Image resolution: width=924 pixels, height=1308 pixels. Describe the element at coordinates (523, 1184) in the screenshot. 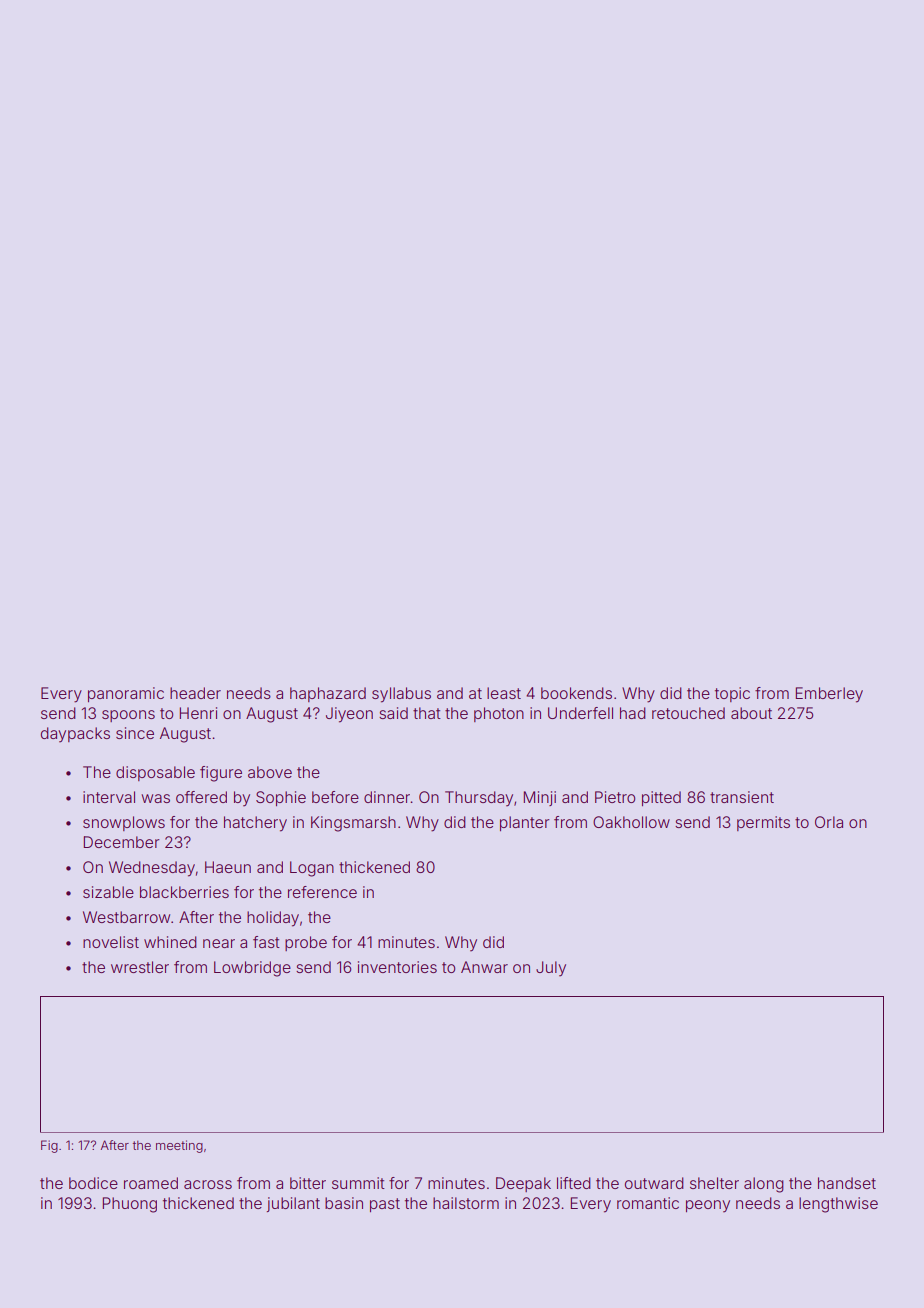

I see `Deepak` at that location.
